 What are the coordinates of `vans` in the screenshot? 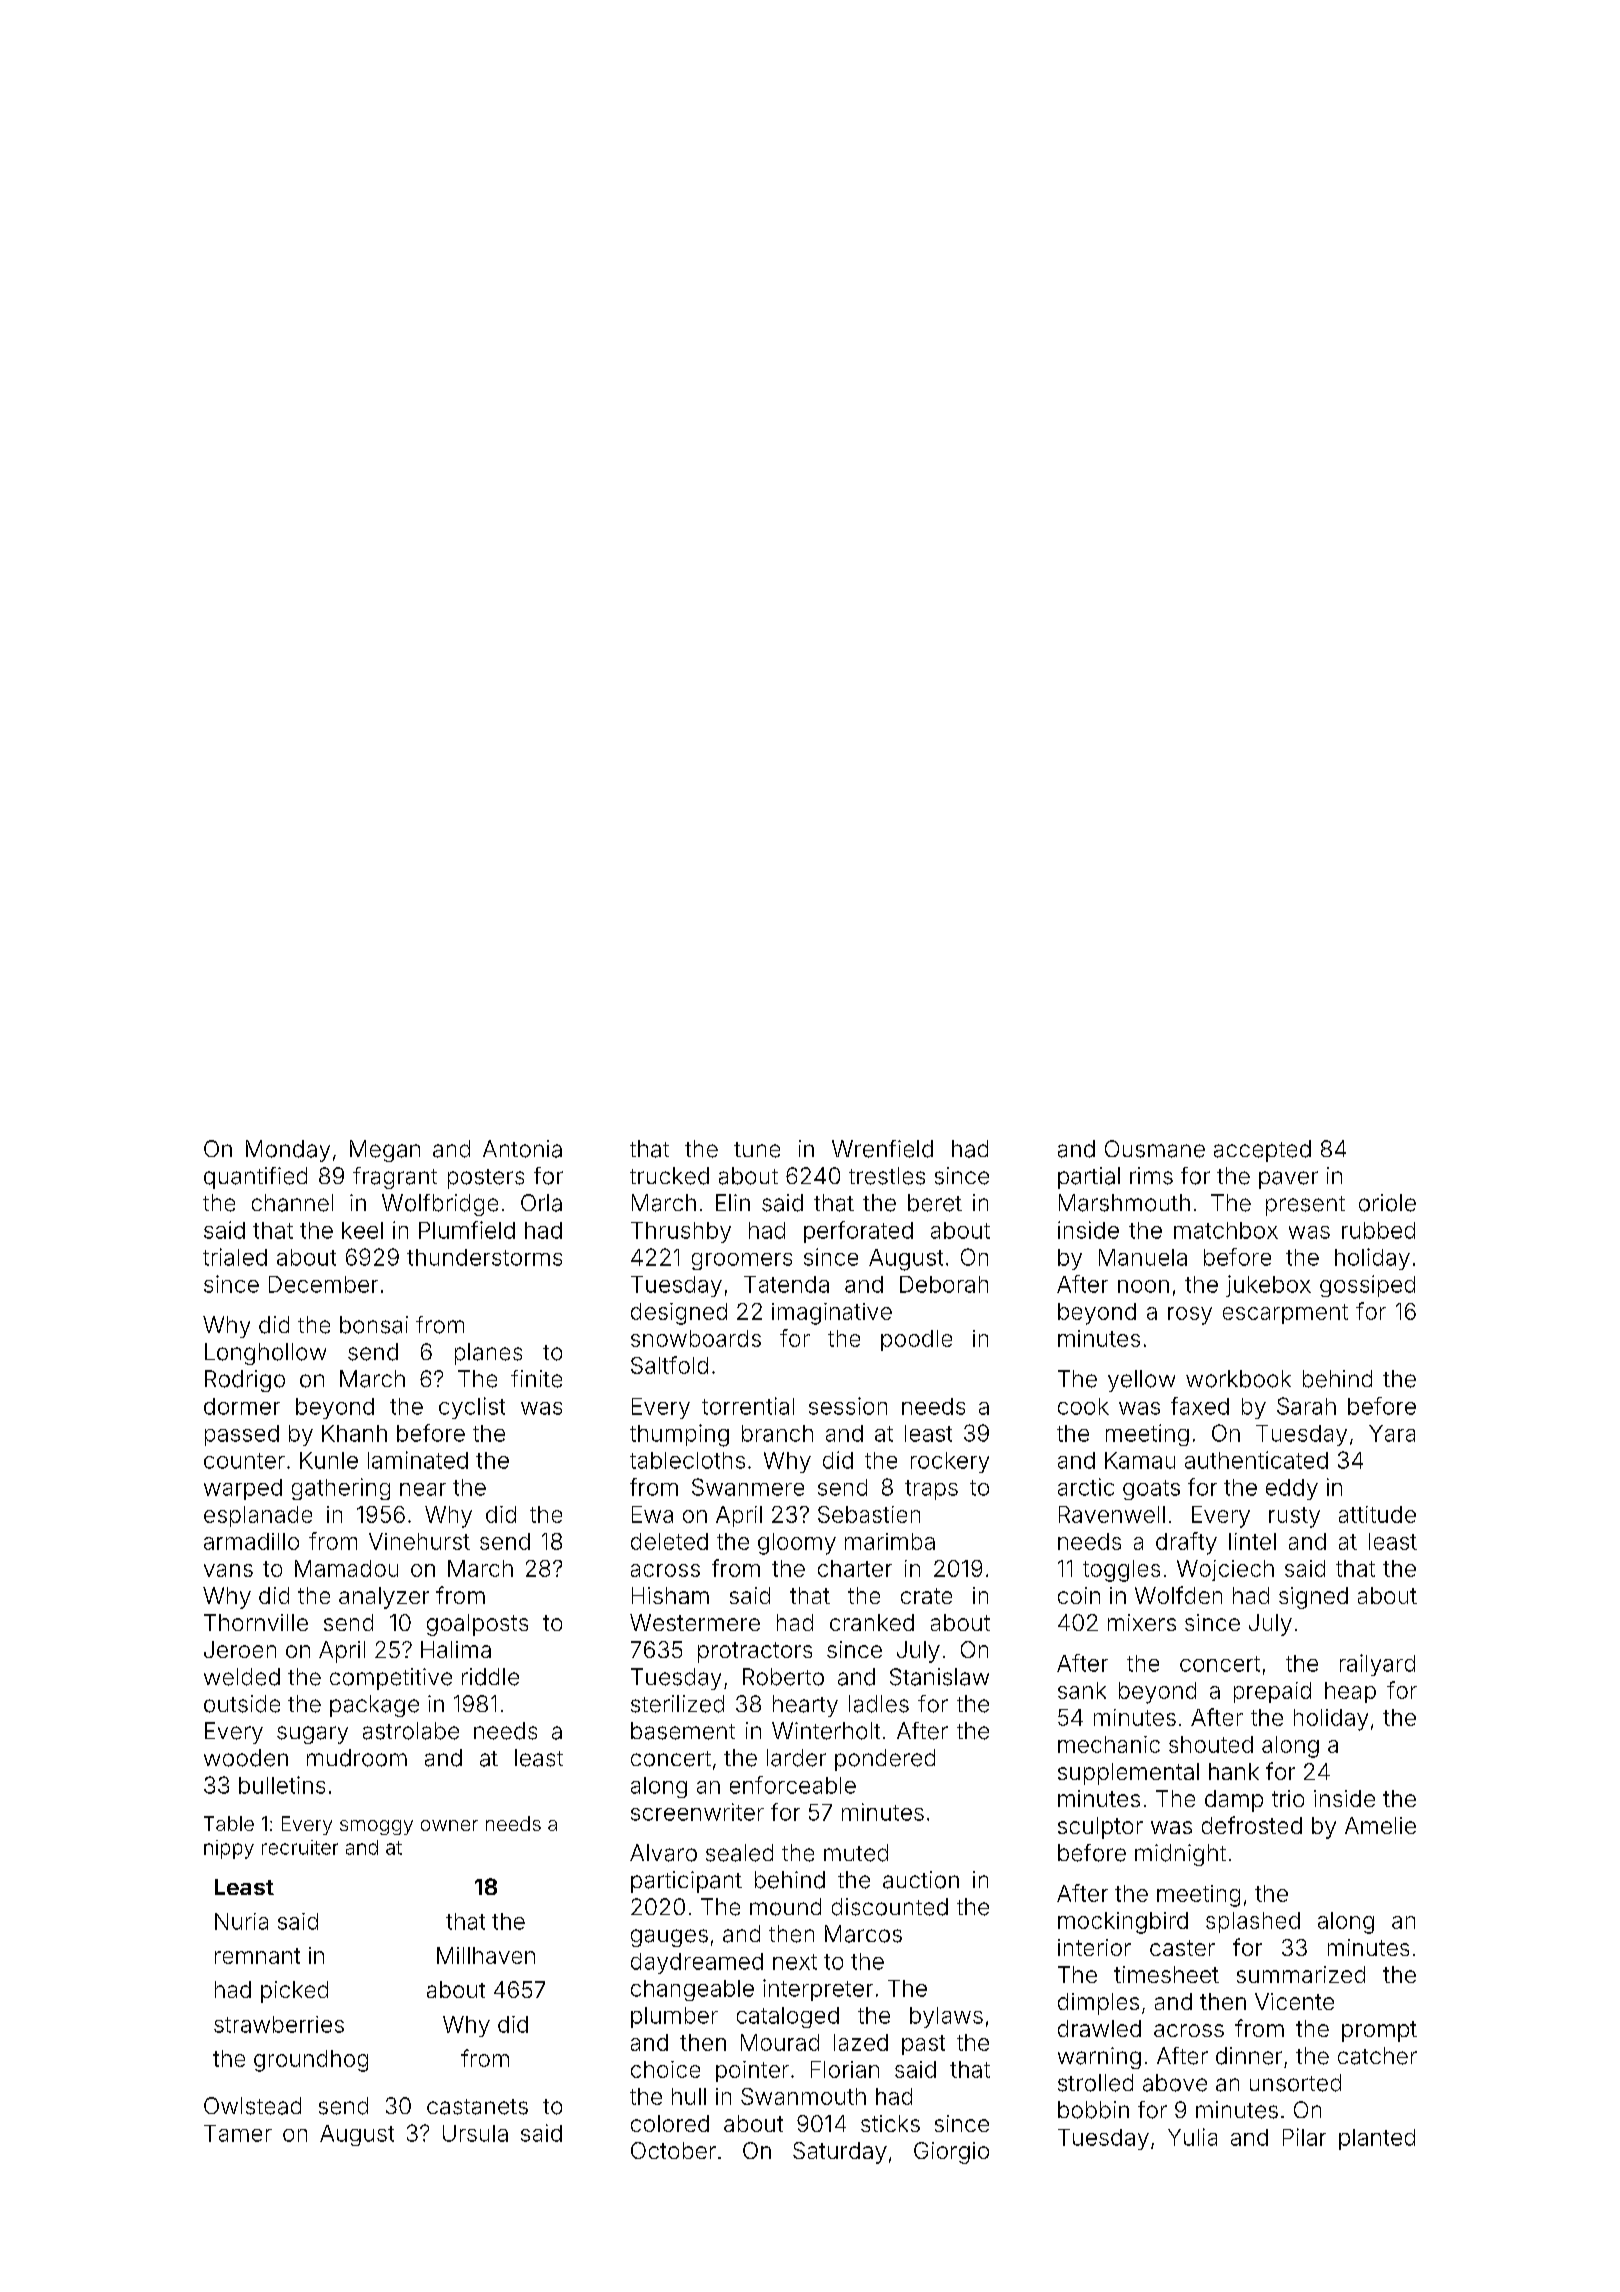 It's located at (228, 1570).
